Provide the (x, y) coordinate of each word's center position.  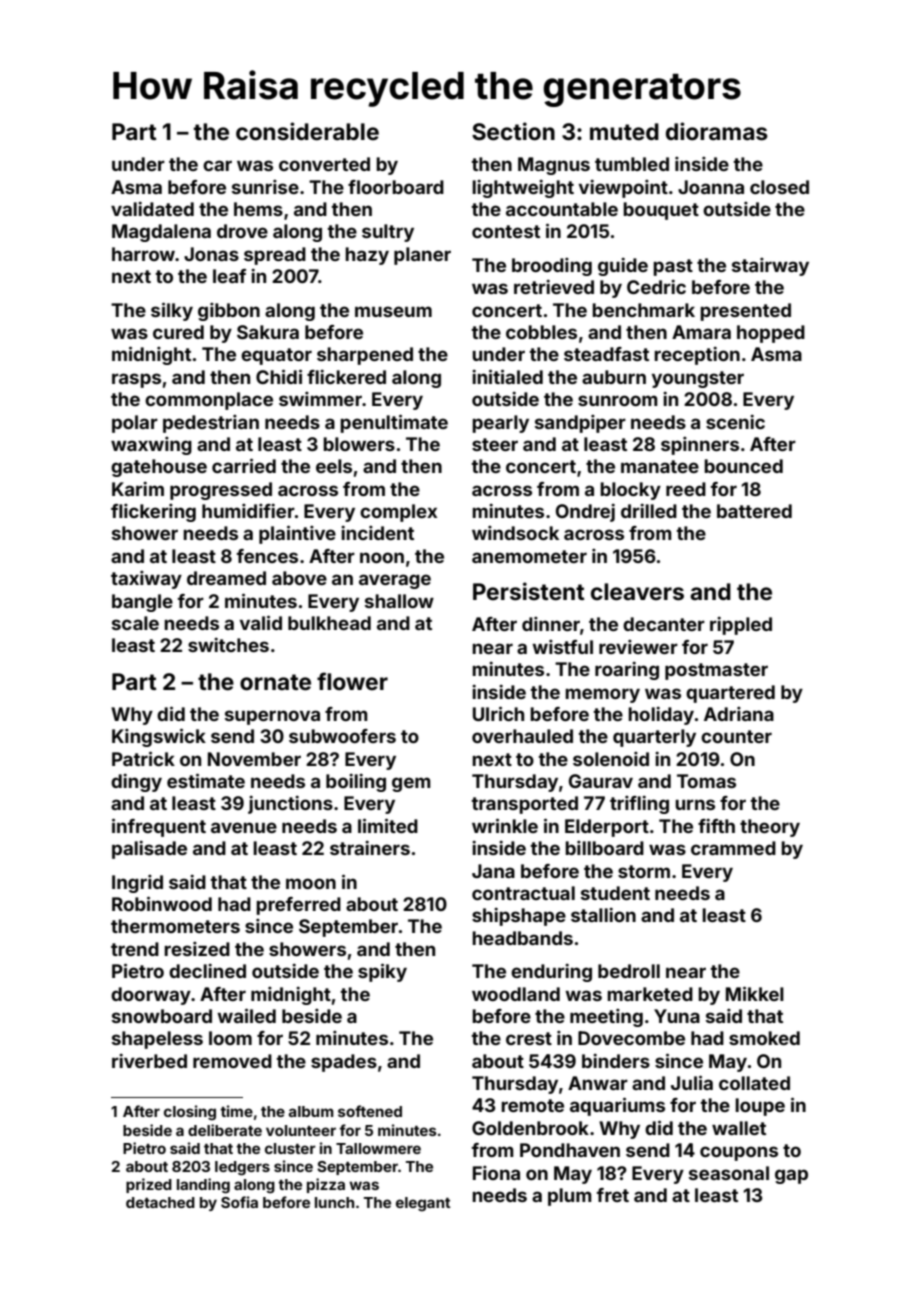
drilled (649, 511)
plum (570, 1197)
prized (149, 1185)
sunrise (265, 187)
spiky (382, 972)
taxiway (146, 580)
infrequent (159, 827)
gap (791, 1176)
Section (513, 131)
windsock (515, 533)
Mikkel (755, 993)
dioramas (717, 131)
